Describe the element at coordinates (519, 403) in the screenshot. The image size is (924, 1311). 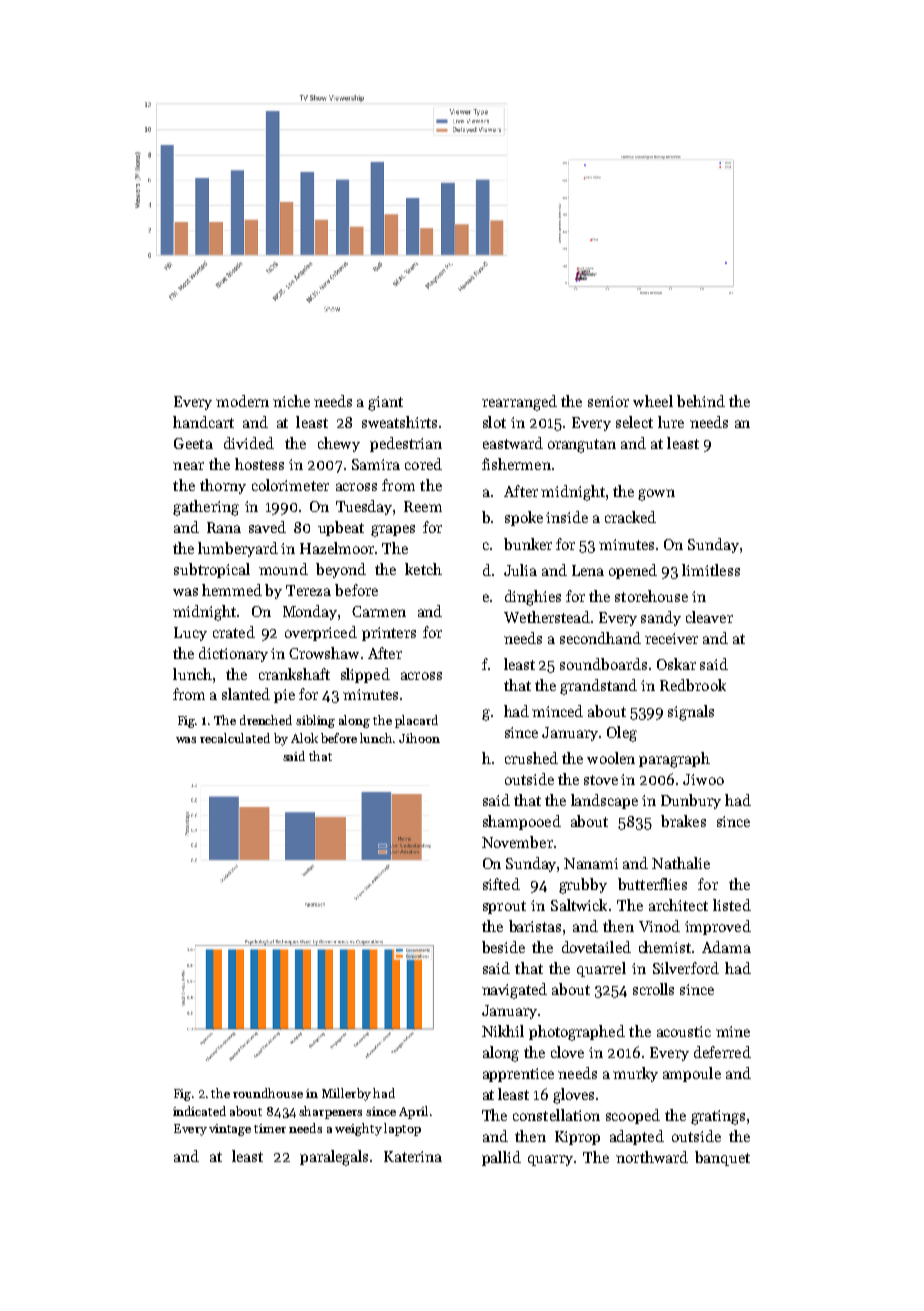
I see `rearranged` at that location.
